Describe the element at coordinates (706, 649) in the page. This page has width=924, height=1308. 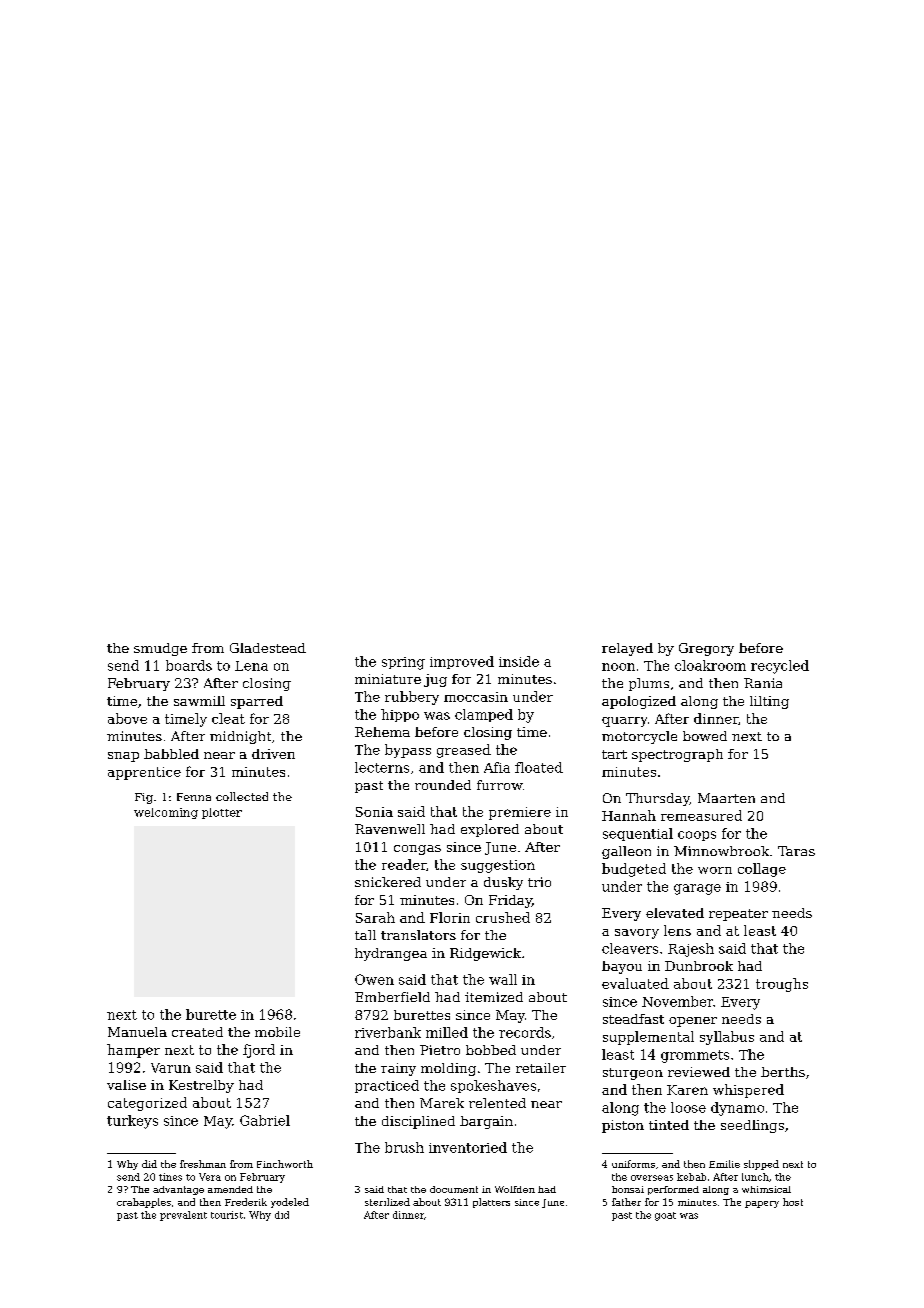
I see `Gregory` at that location.
